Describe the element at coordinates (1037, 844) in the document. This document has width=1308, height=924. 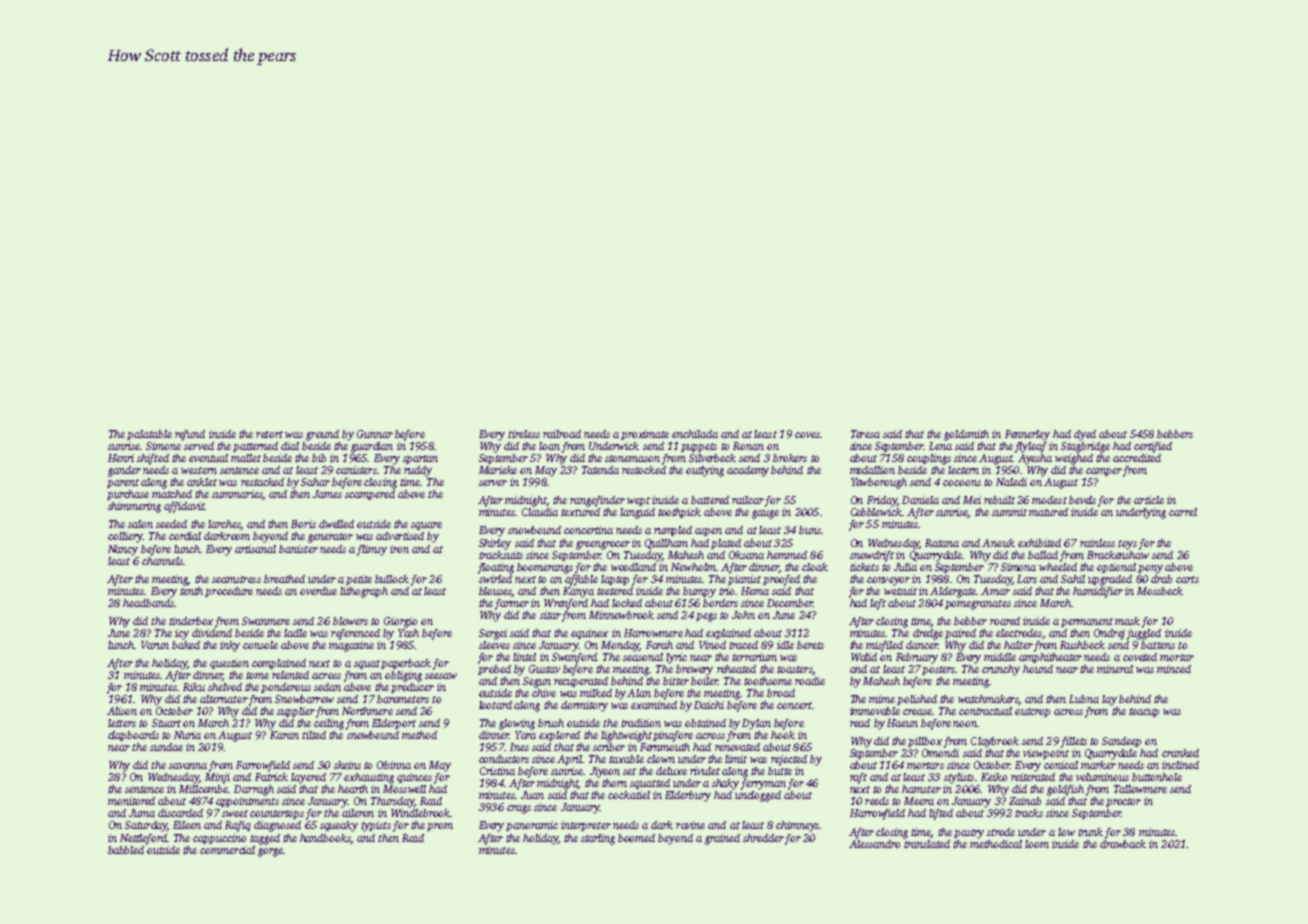
I see `loom` at that location.
